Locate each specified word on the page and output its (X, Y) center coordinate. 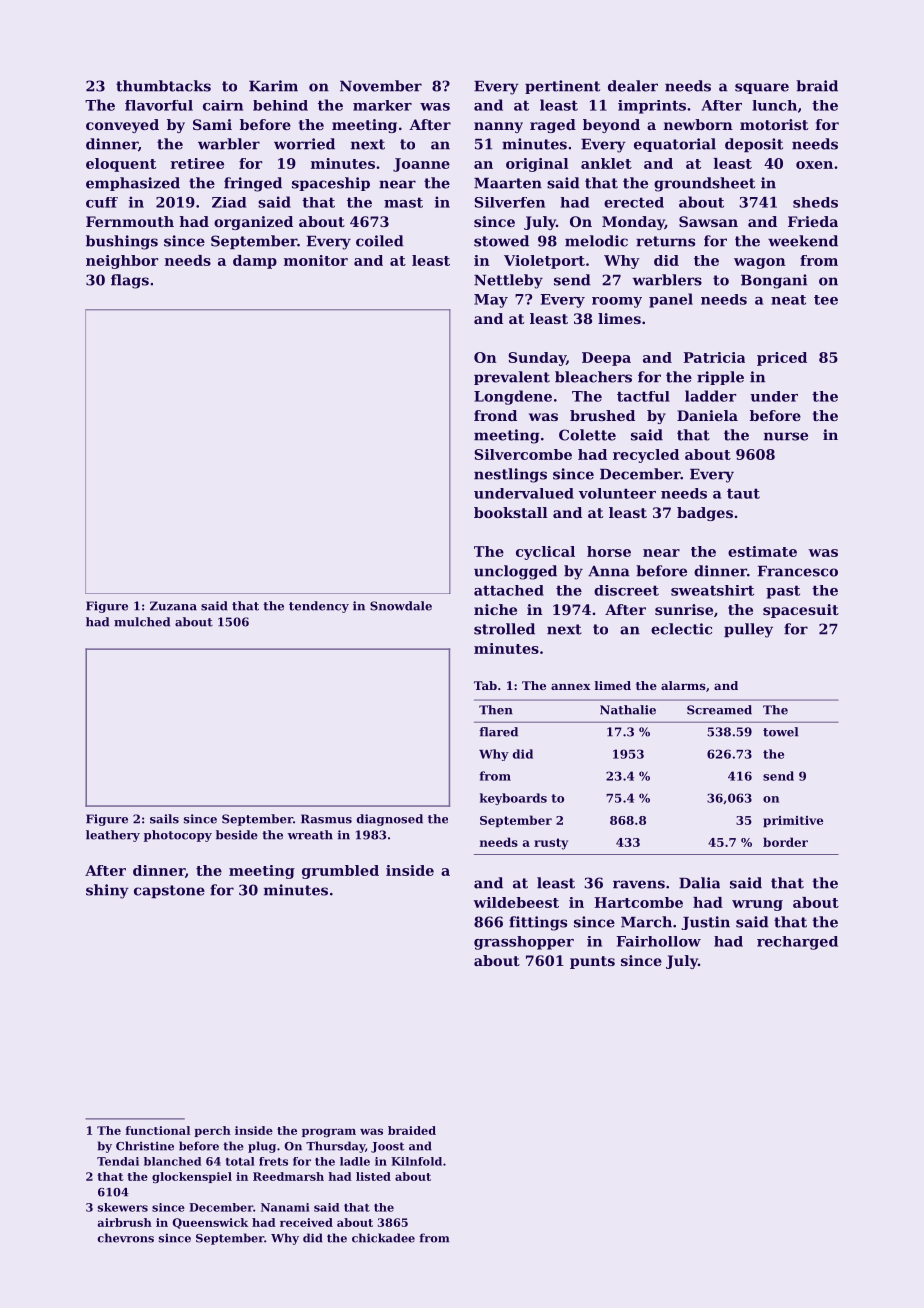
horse (609, 551)
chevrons (126, 1238)
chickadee (383, 1238)
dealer (633, 86)
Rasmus (326, 819)
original (537, 165)
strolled (504, 629)
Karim (273, 86)
